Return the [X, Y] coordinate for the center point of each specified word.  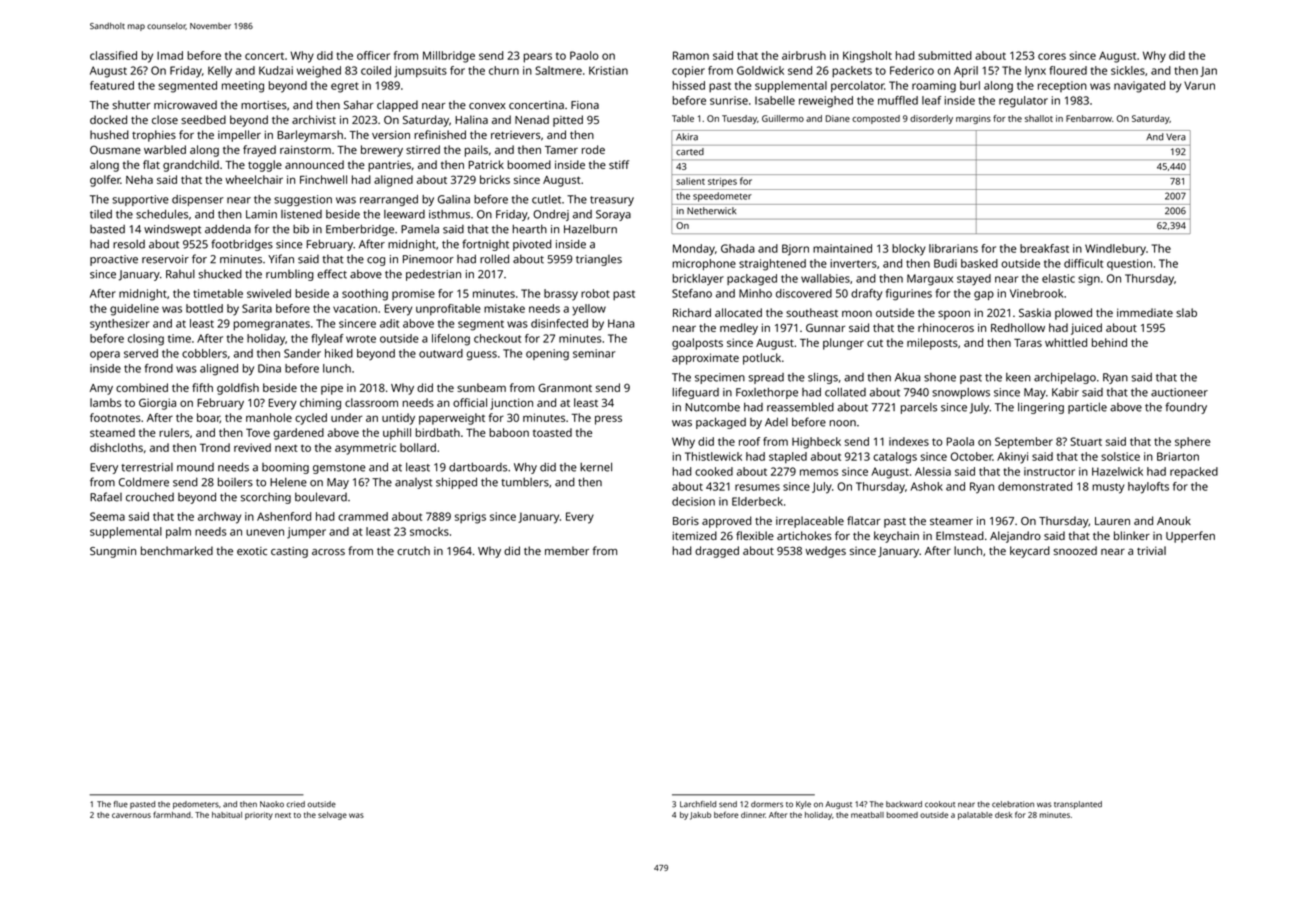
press [608, 420]
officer [373, 55]
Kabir [1065, 392]
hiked [339, 353]
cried [296, 804]
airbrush [804, 55]
